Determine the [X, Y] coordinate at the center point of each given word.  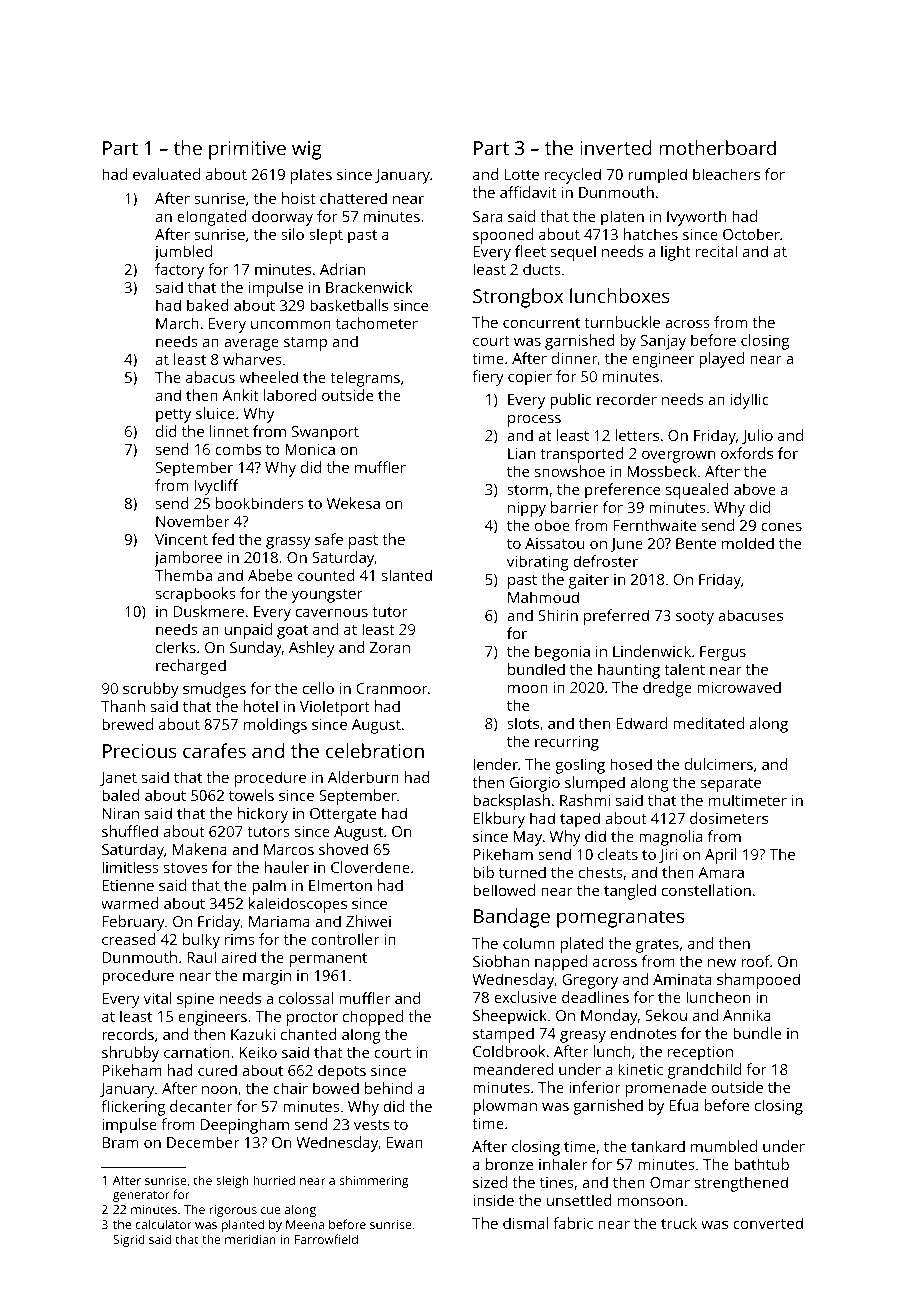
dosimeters [729, 818]
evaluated [166, 174]
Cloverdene [370, 867]
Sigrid [129, 1240]
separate [731, 785]
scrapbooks [196, 595]
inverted [616, 147]
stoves [186, 868]
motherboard [717, 147]
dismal [525, 1223]
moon [528, 688]
